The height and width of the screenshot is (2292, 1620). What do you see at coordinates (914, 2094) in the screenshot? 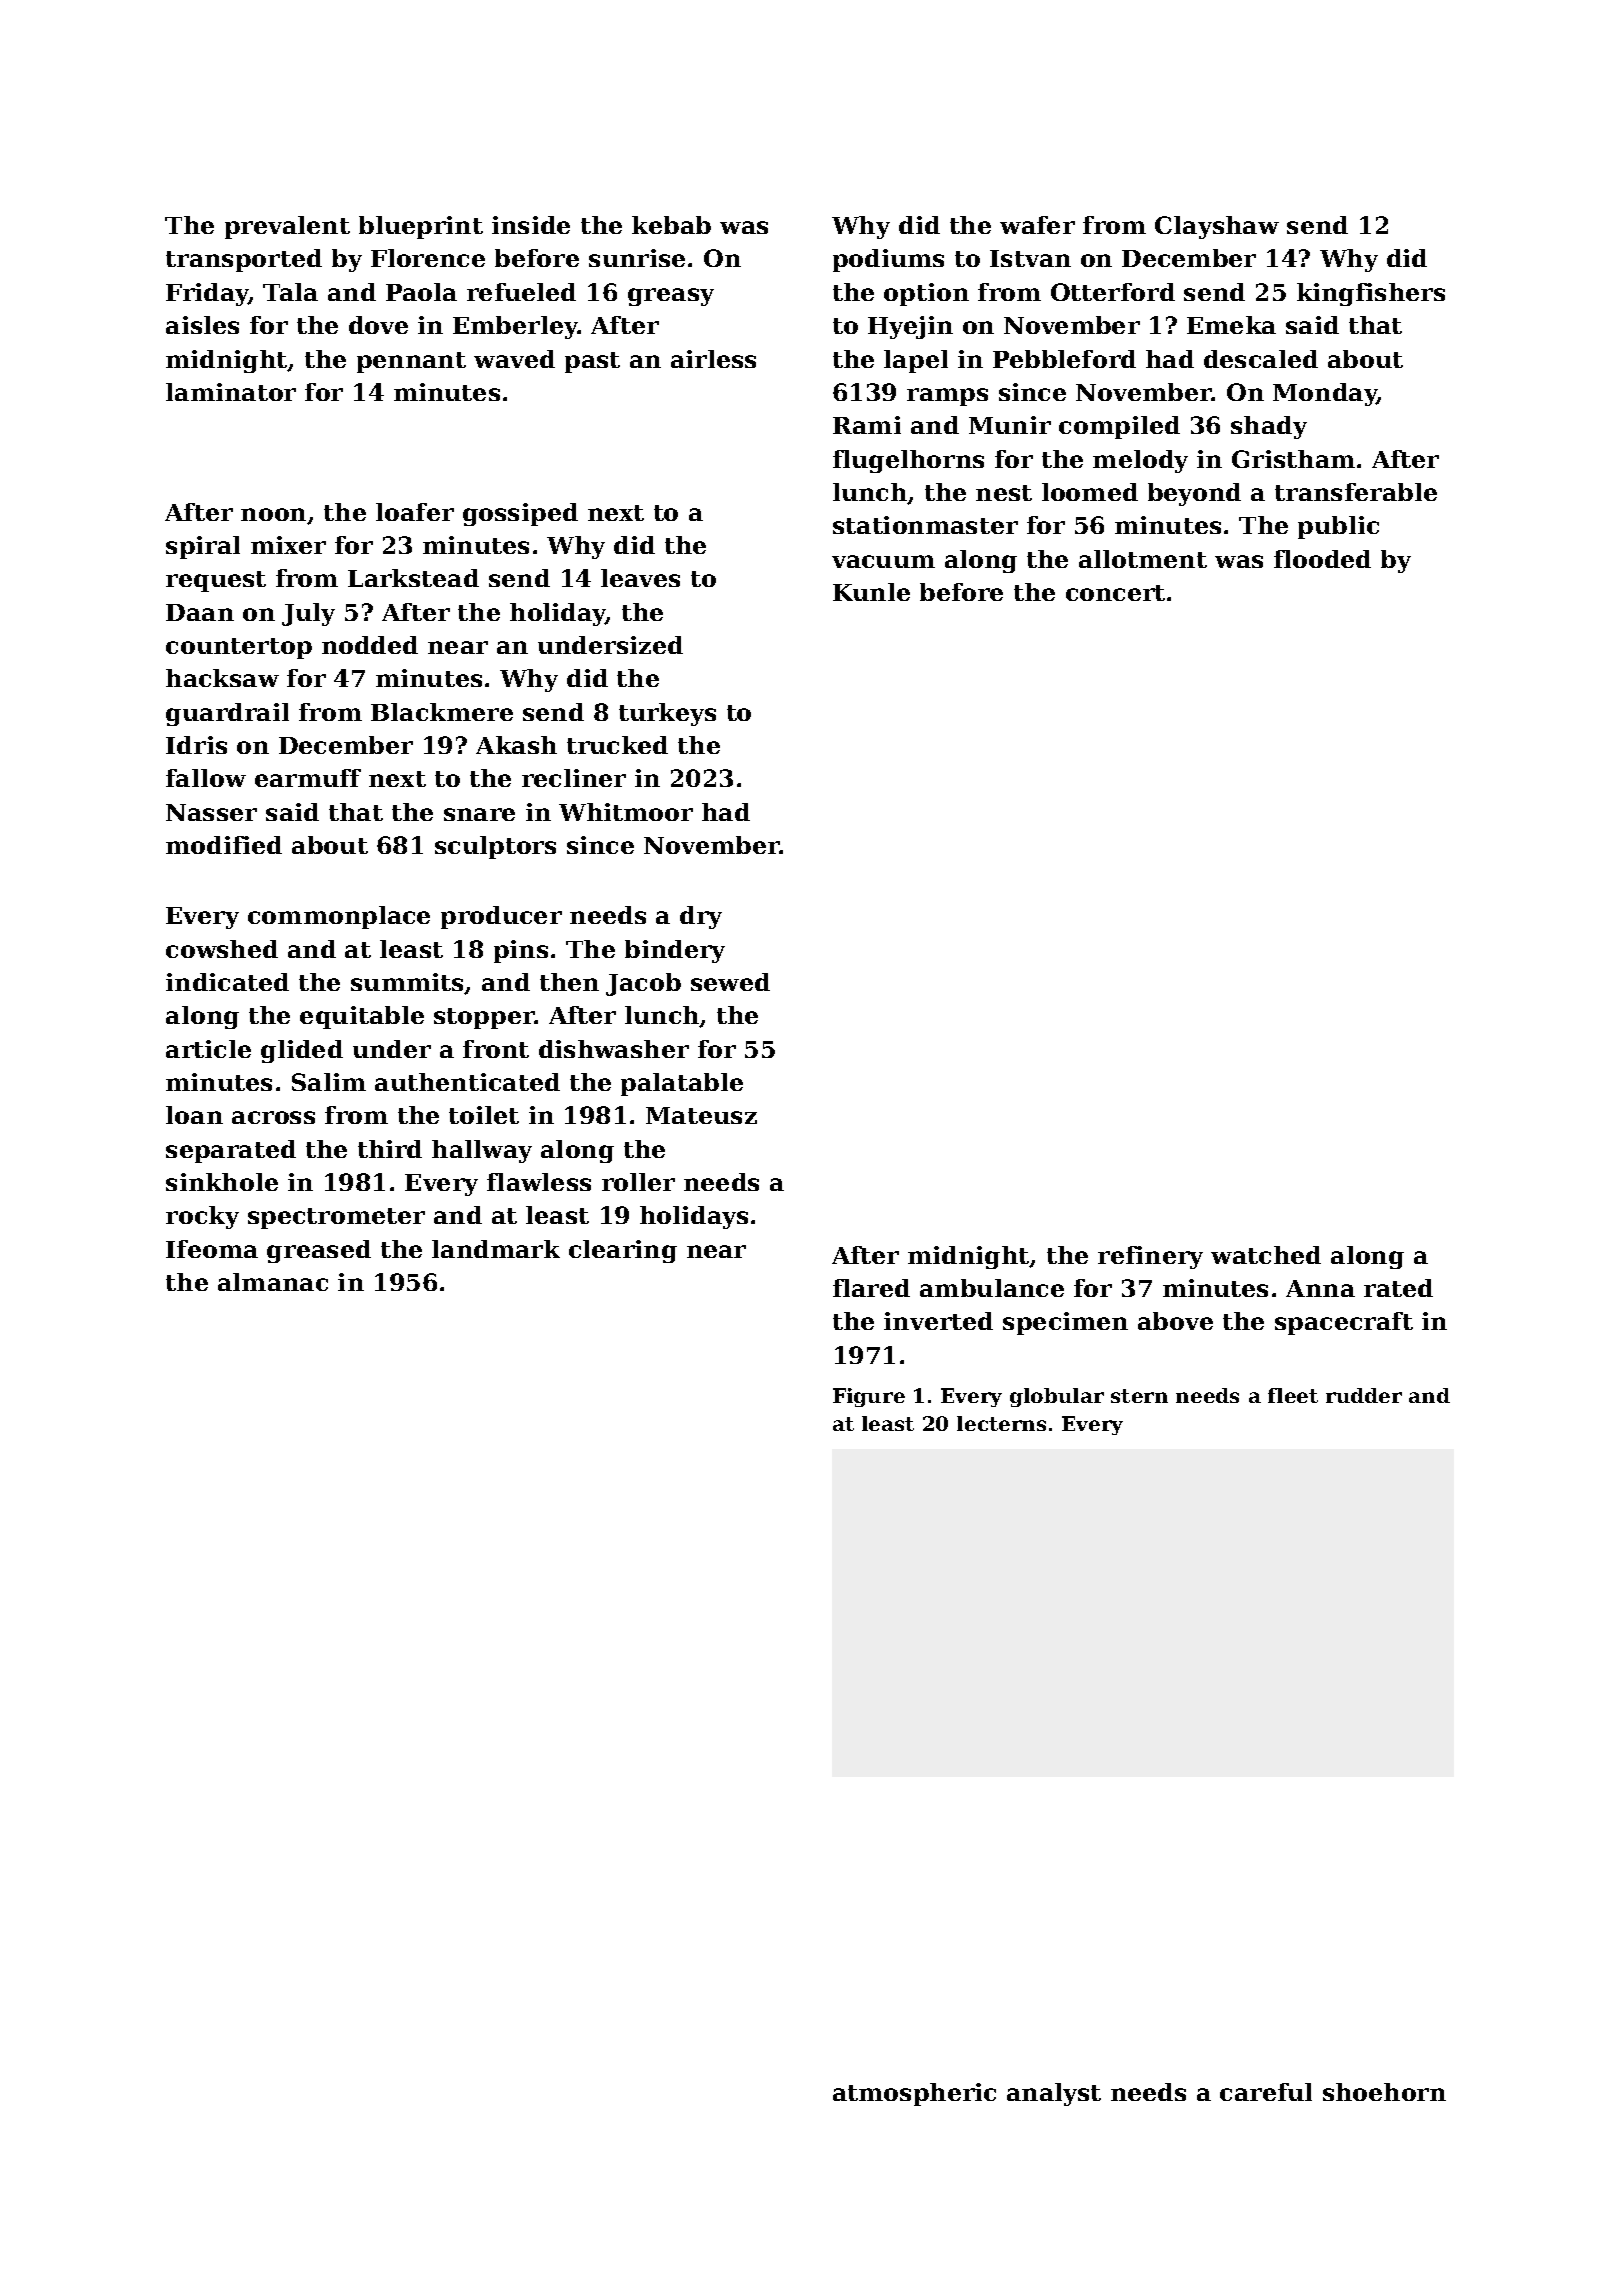
I see `atmospheric` at bounding box center [914, 2094].
